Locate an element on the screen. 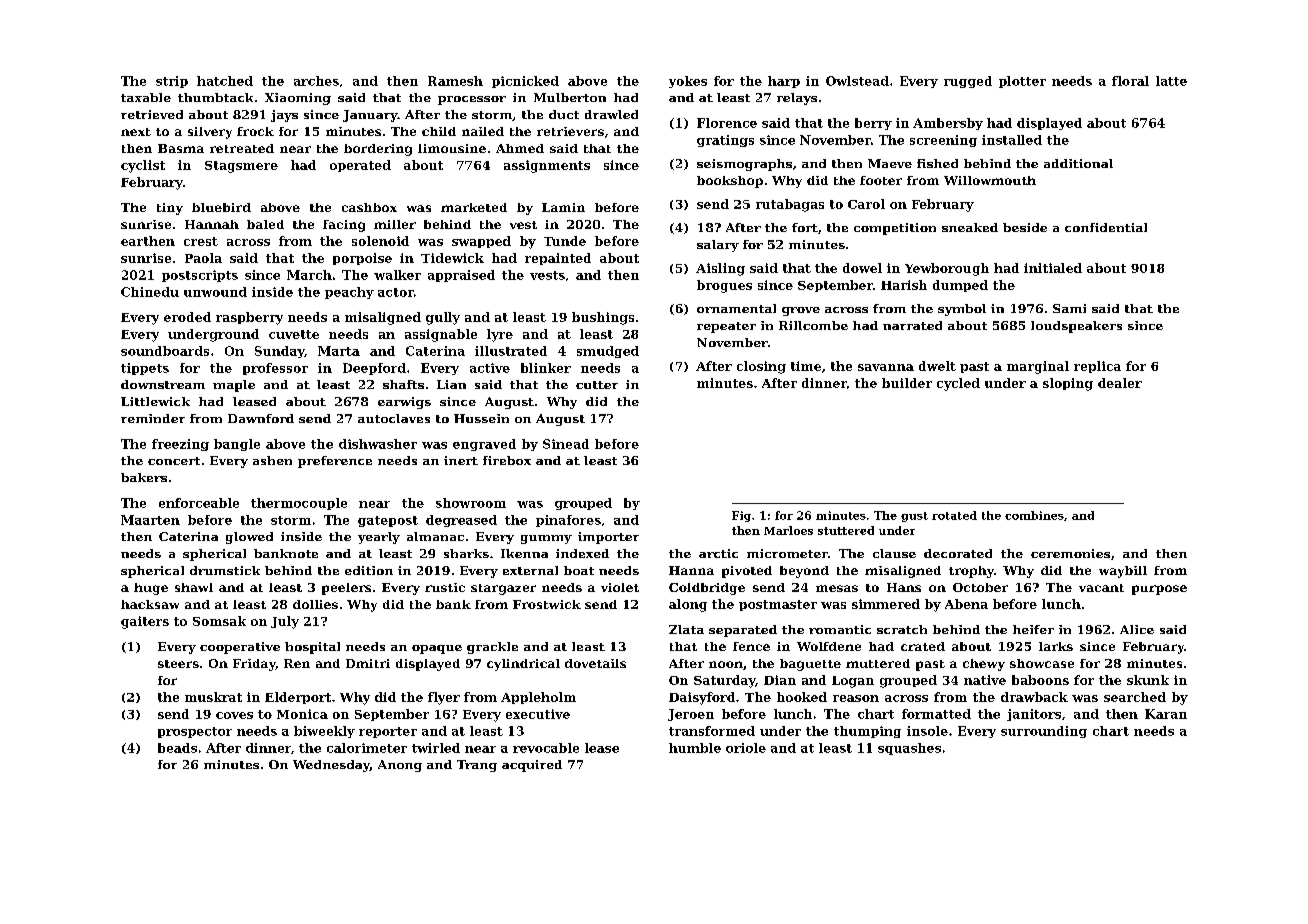  assignments is located at coordinates (547, 166).
